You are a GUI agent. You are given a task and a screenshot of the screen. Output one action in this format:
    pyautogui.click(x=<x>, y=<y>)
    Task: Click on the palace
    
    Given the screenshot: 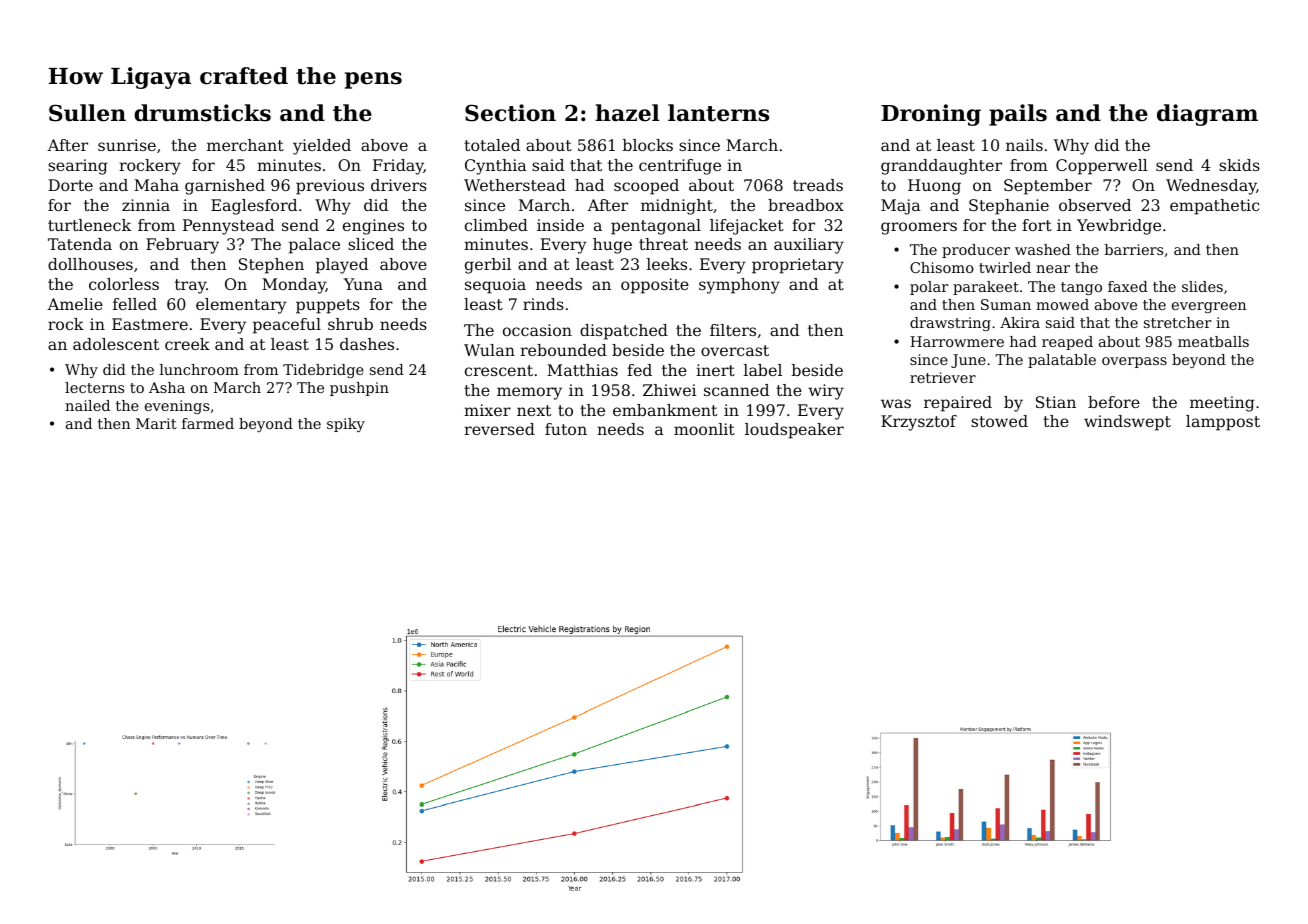 What is the action you would take?
    pyautogui.click(x=314, y=246)
